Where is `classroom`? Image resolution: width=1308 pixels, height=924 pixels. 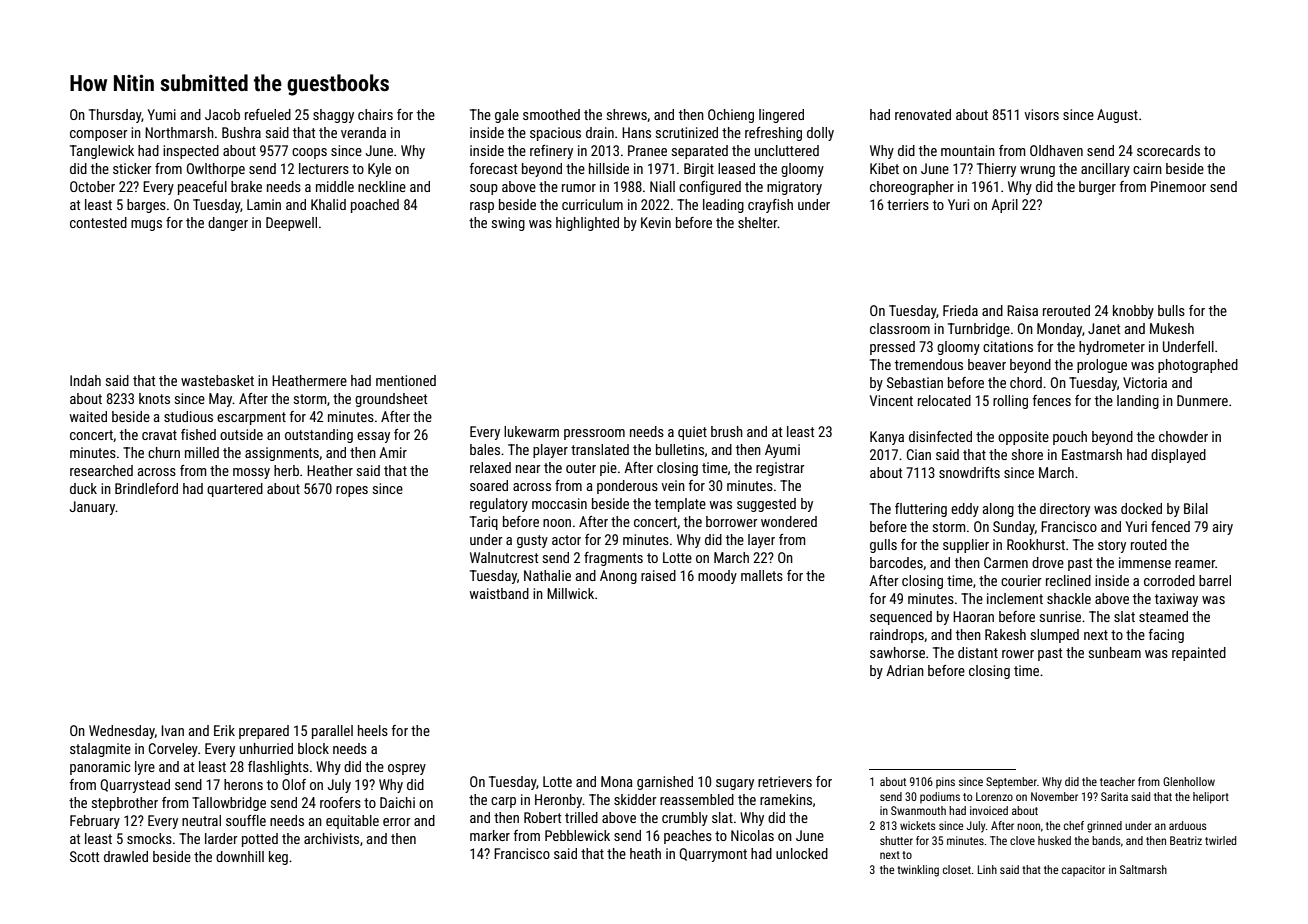
classroom is located at coordinates (900, 328).
